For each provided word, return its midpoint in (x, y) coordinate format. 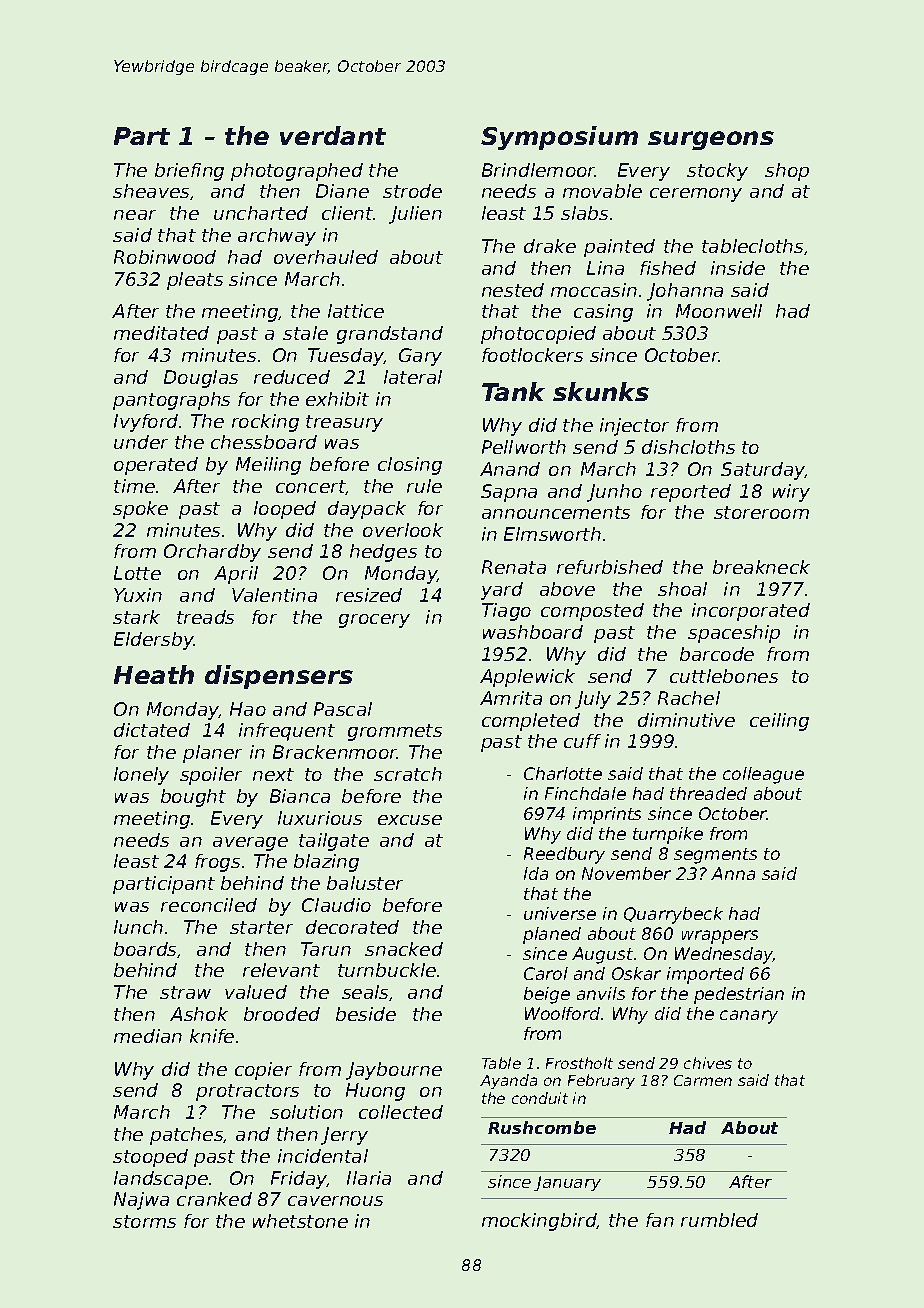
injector (634, 427)
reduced (292, 377)
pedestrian (739, 995)
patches (187, 1136)
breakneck (761, 567)
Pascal (343, 709)
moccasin (594, 290)
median (148, 1036)
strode (412, 191)
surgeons (711, 140)
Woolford (562, 1013)
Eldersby (154, 641)
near (135, 215)
